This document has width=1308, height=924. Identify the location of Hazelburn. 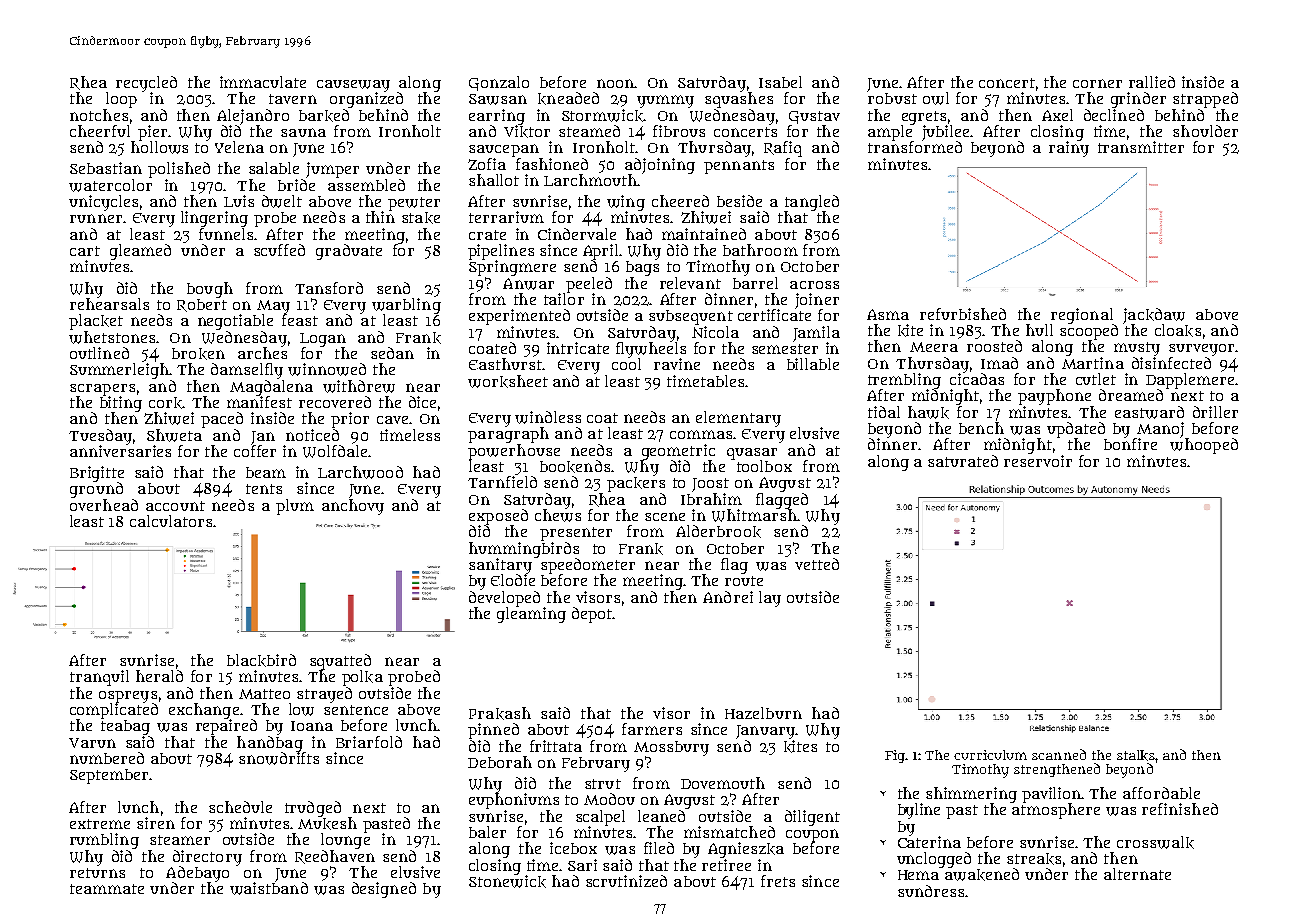
(763, 713).
